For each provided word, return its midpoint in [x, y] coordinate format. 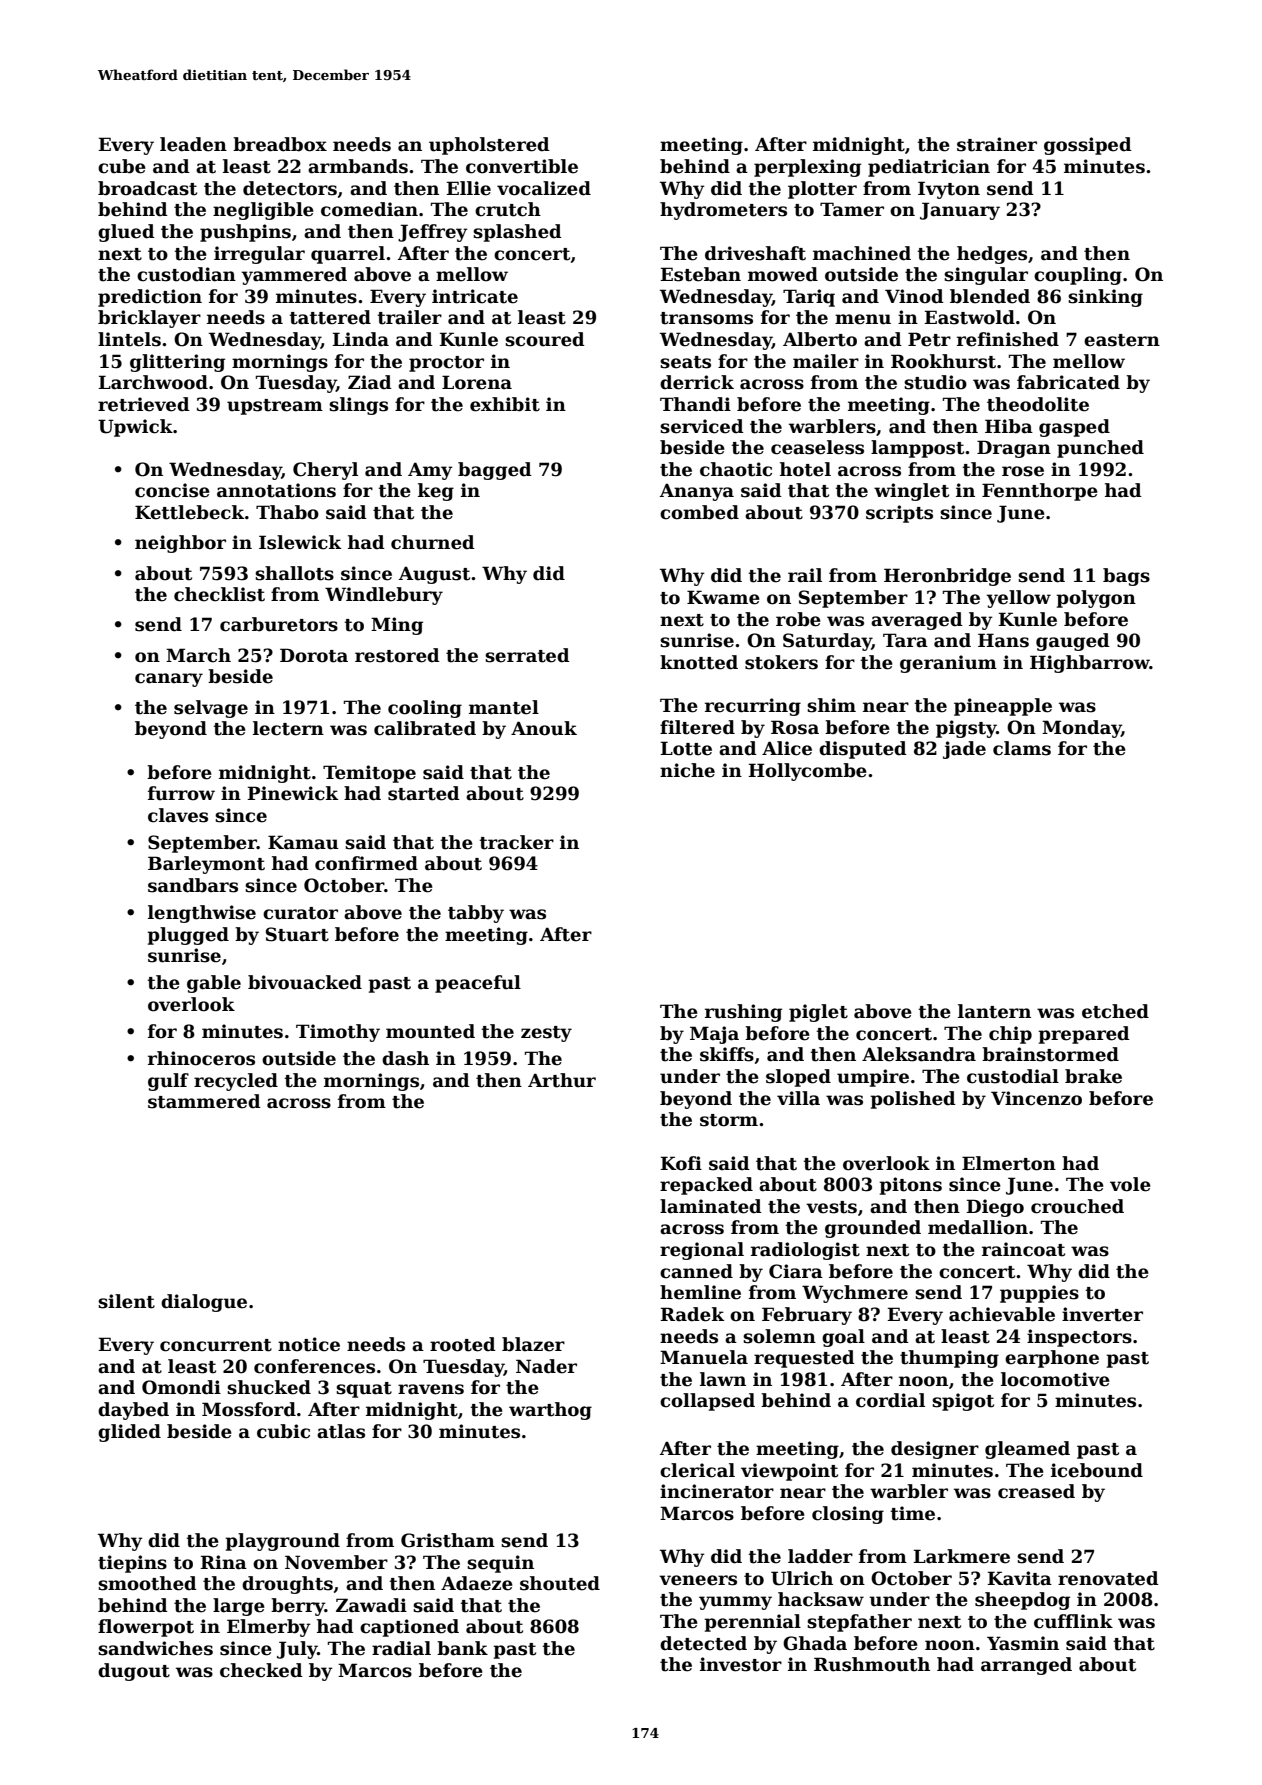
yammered [294, 276]
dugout [134, 1672]
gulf [168, 1082]
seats [685, 362]
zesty [546, 1034]
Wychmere [855, 1294]
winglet [911, 492]
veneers [698, 1580]
